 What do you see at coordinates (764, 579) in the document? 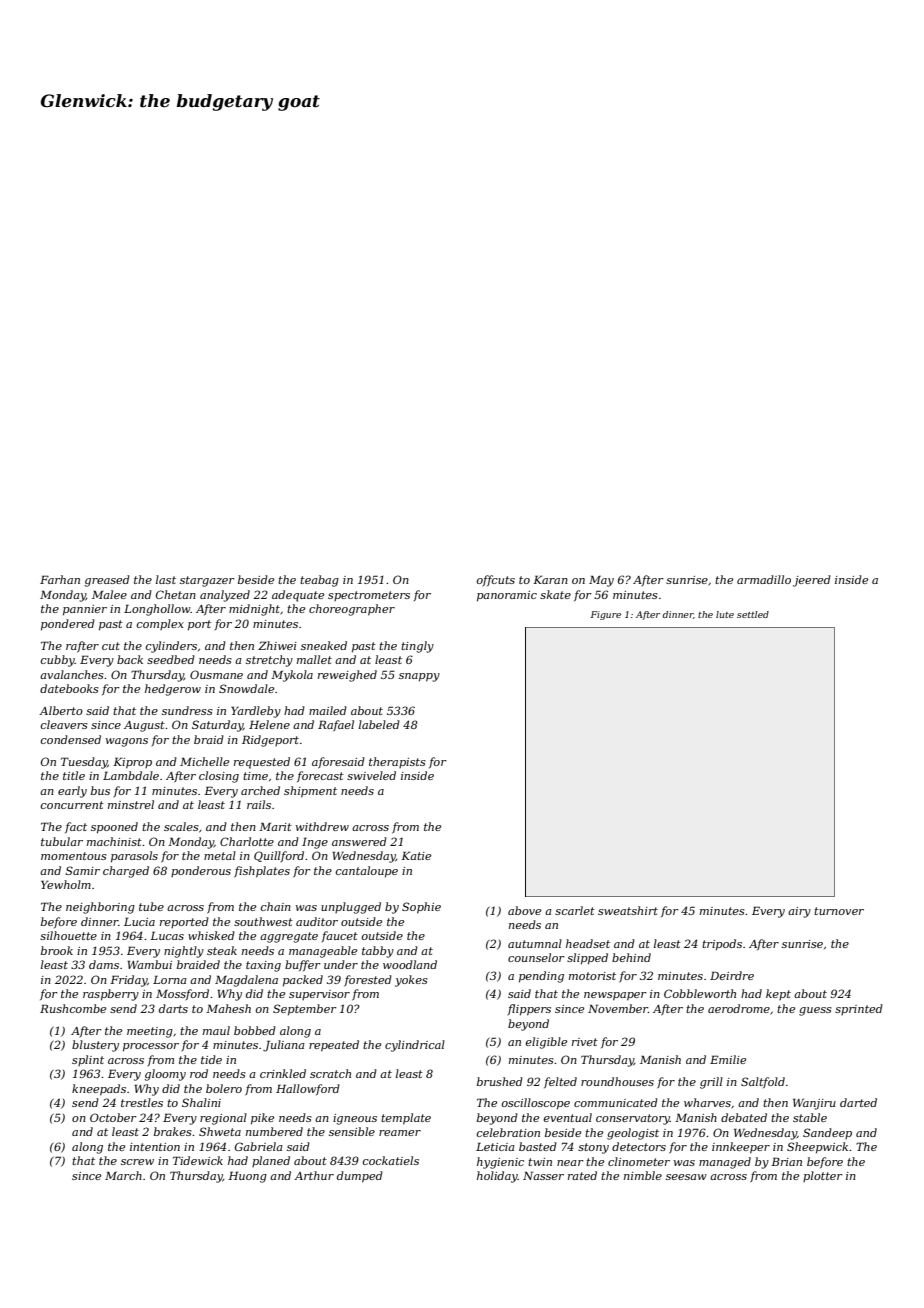
I see `armadillo` at bounding box center [764, 579].
